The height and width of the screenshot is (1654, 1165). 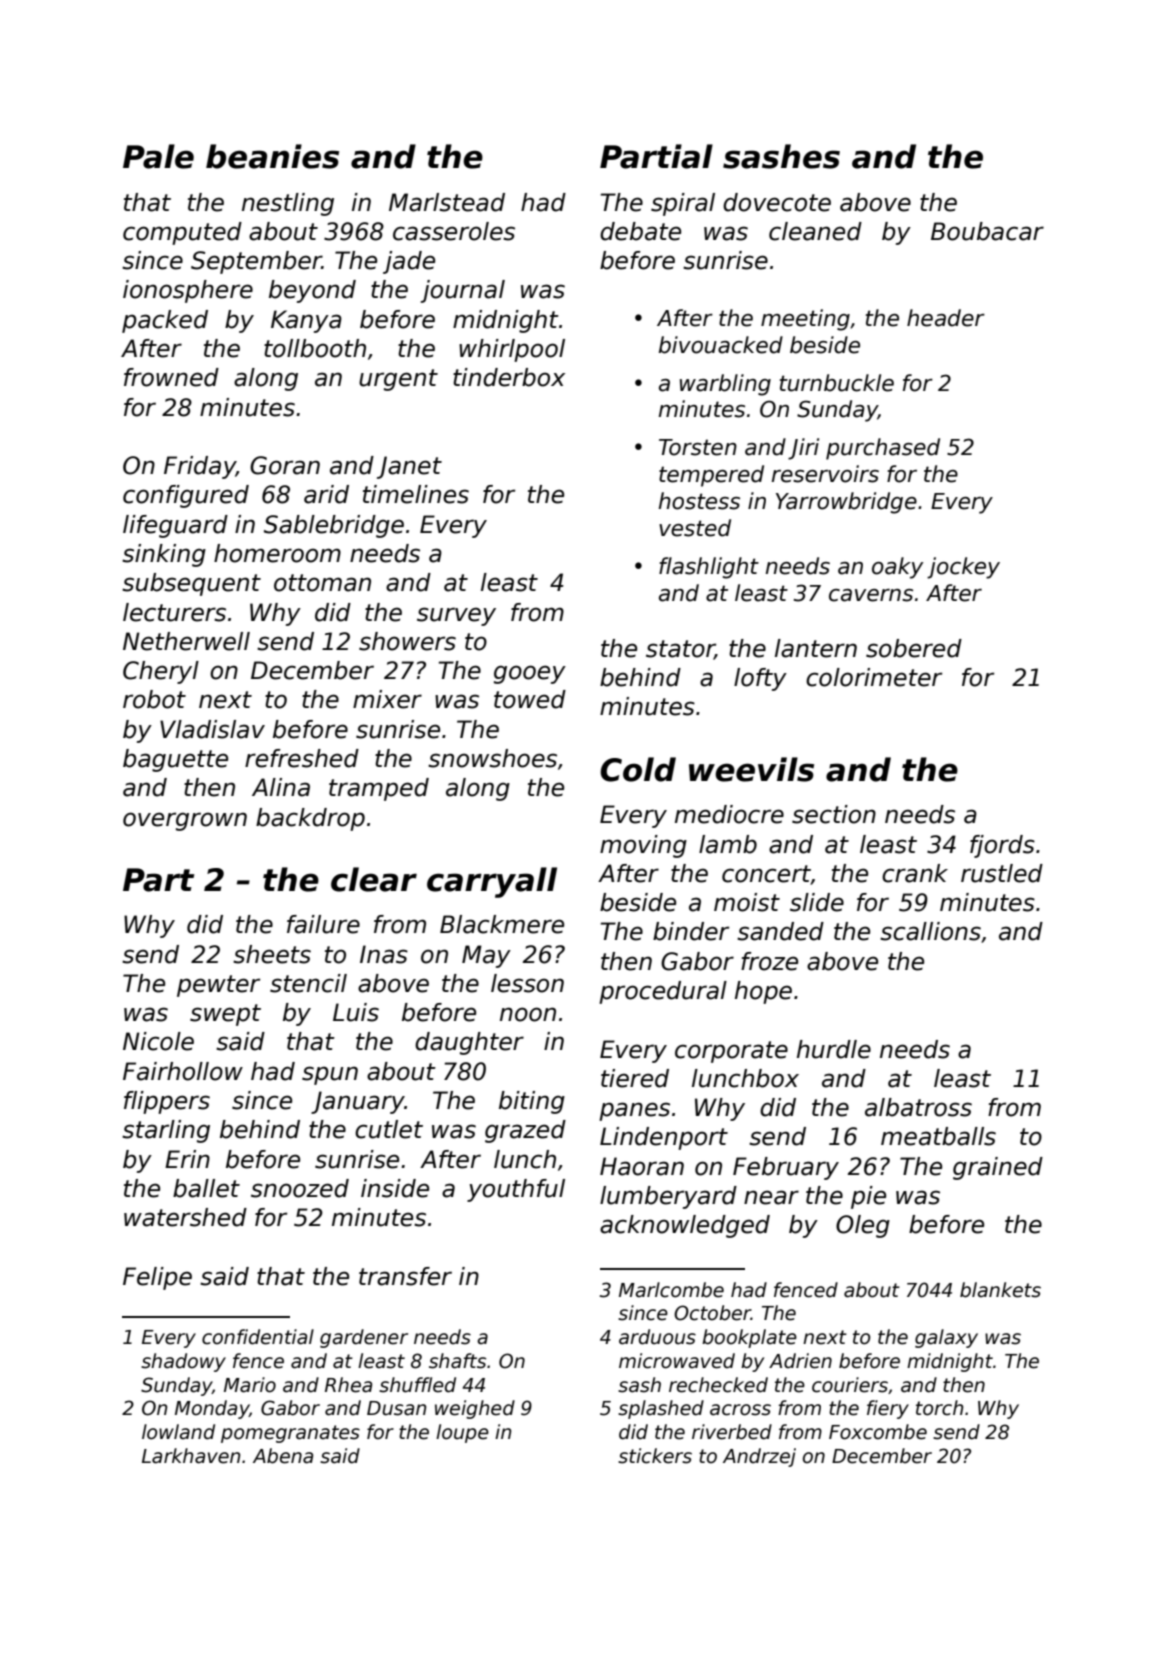 I want to click on flashlight, so click(x=709, y=568).
